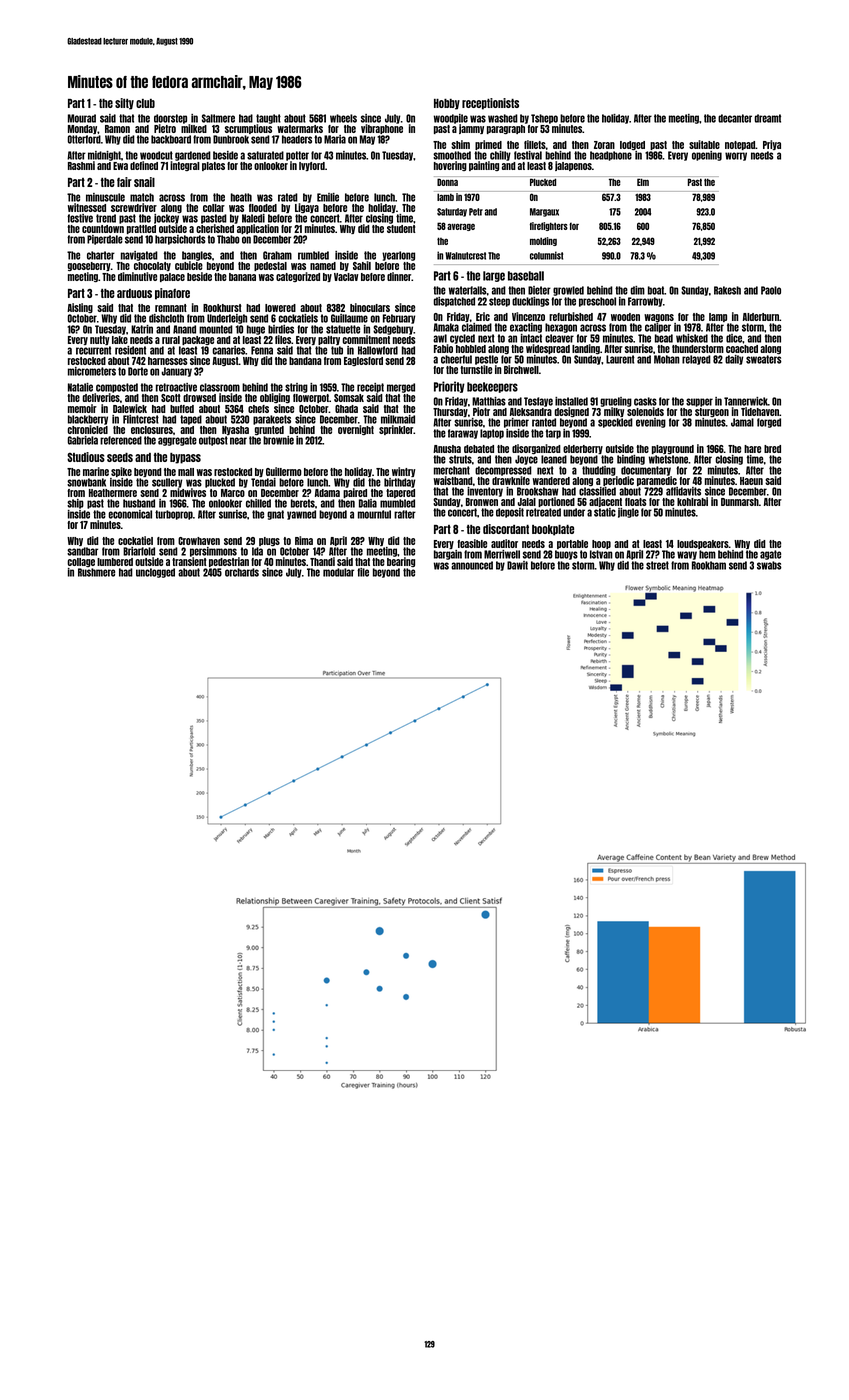  Describe the element at coordinates (614, 412) in the document. I see `milky` at that location.
